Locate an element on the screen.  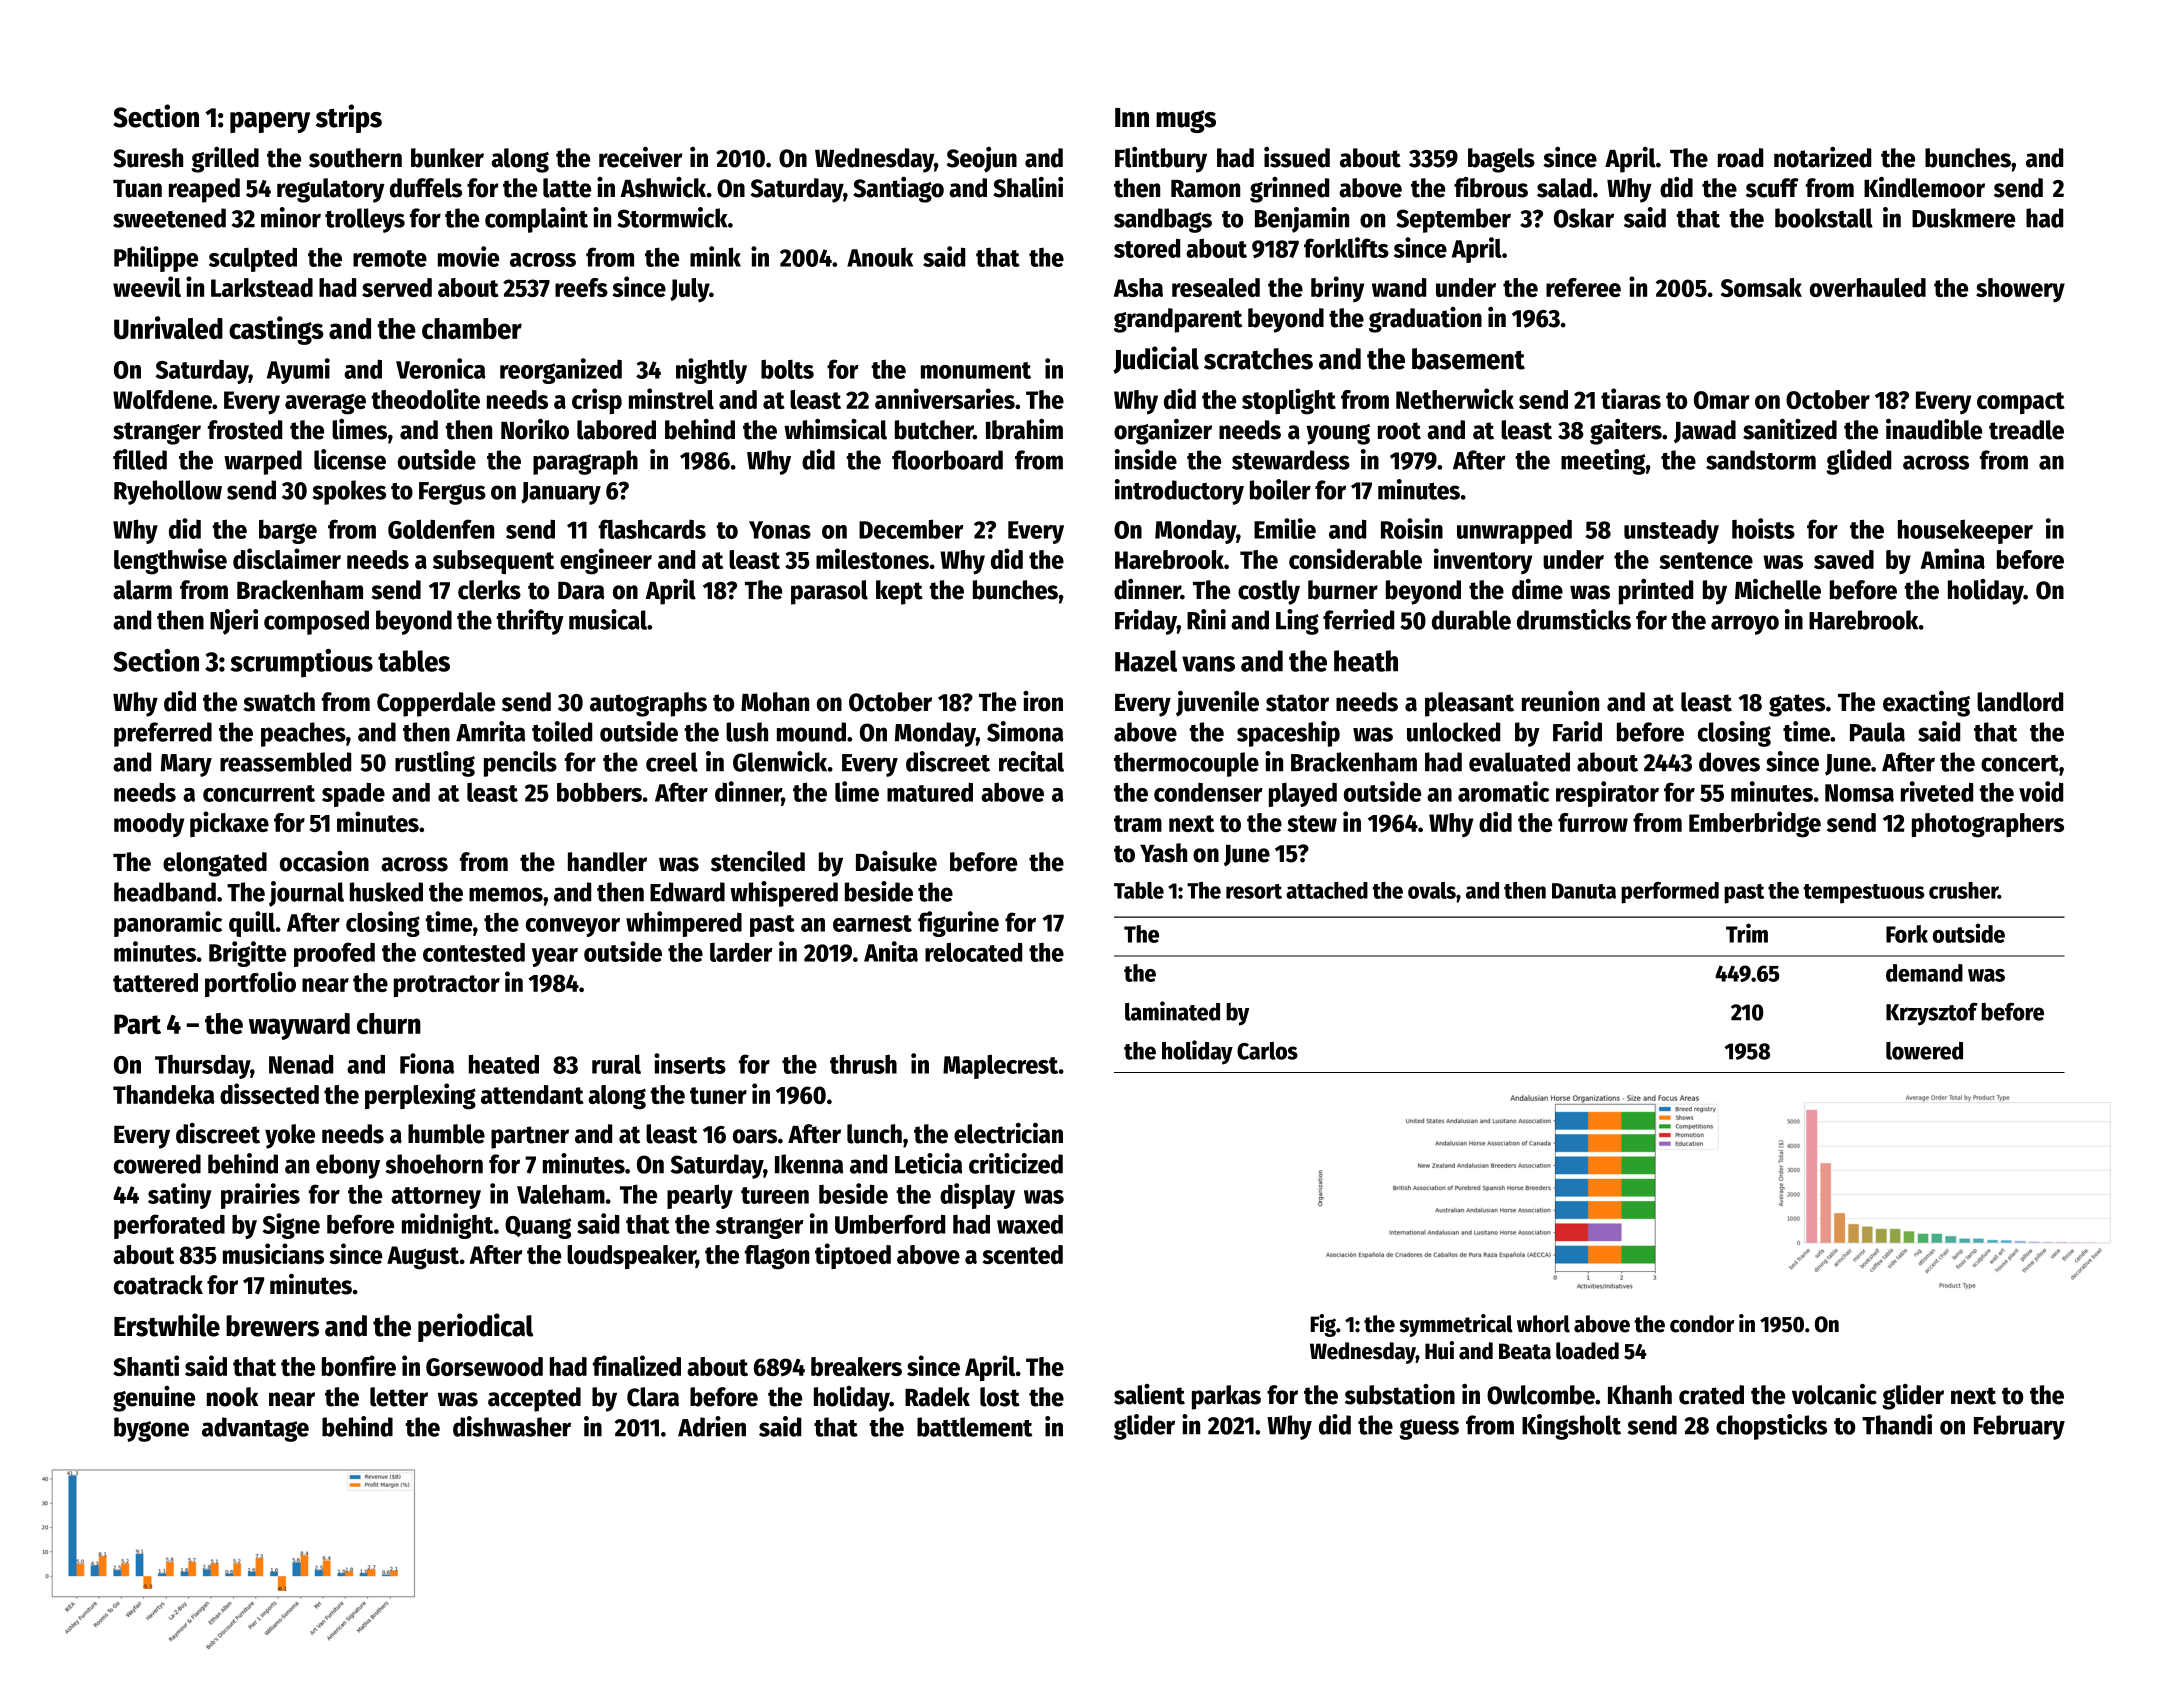
tempestuous is located at coordinates (1863, 894).
